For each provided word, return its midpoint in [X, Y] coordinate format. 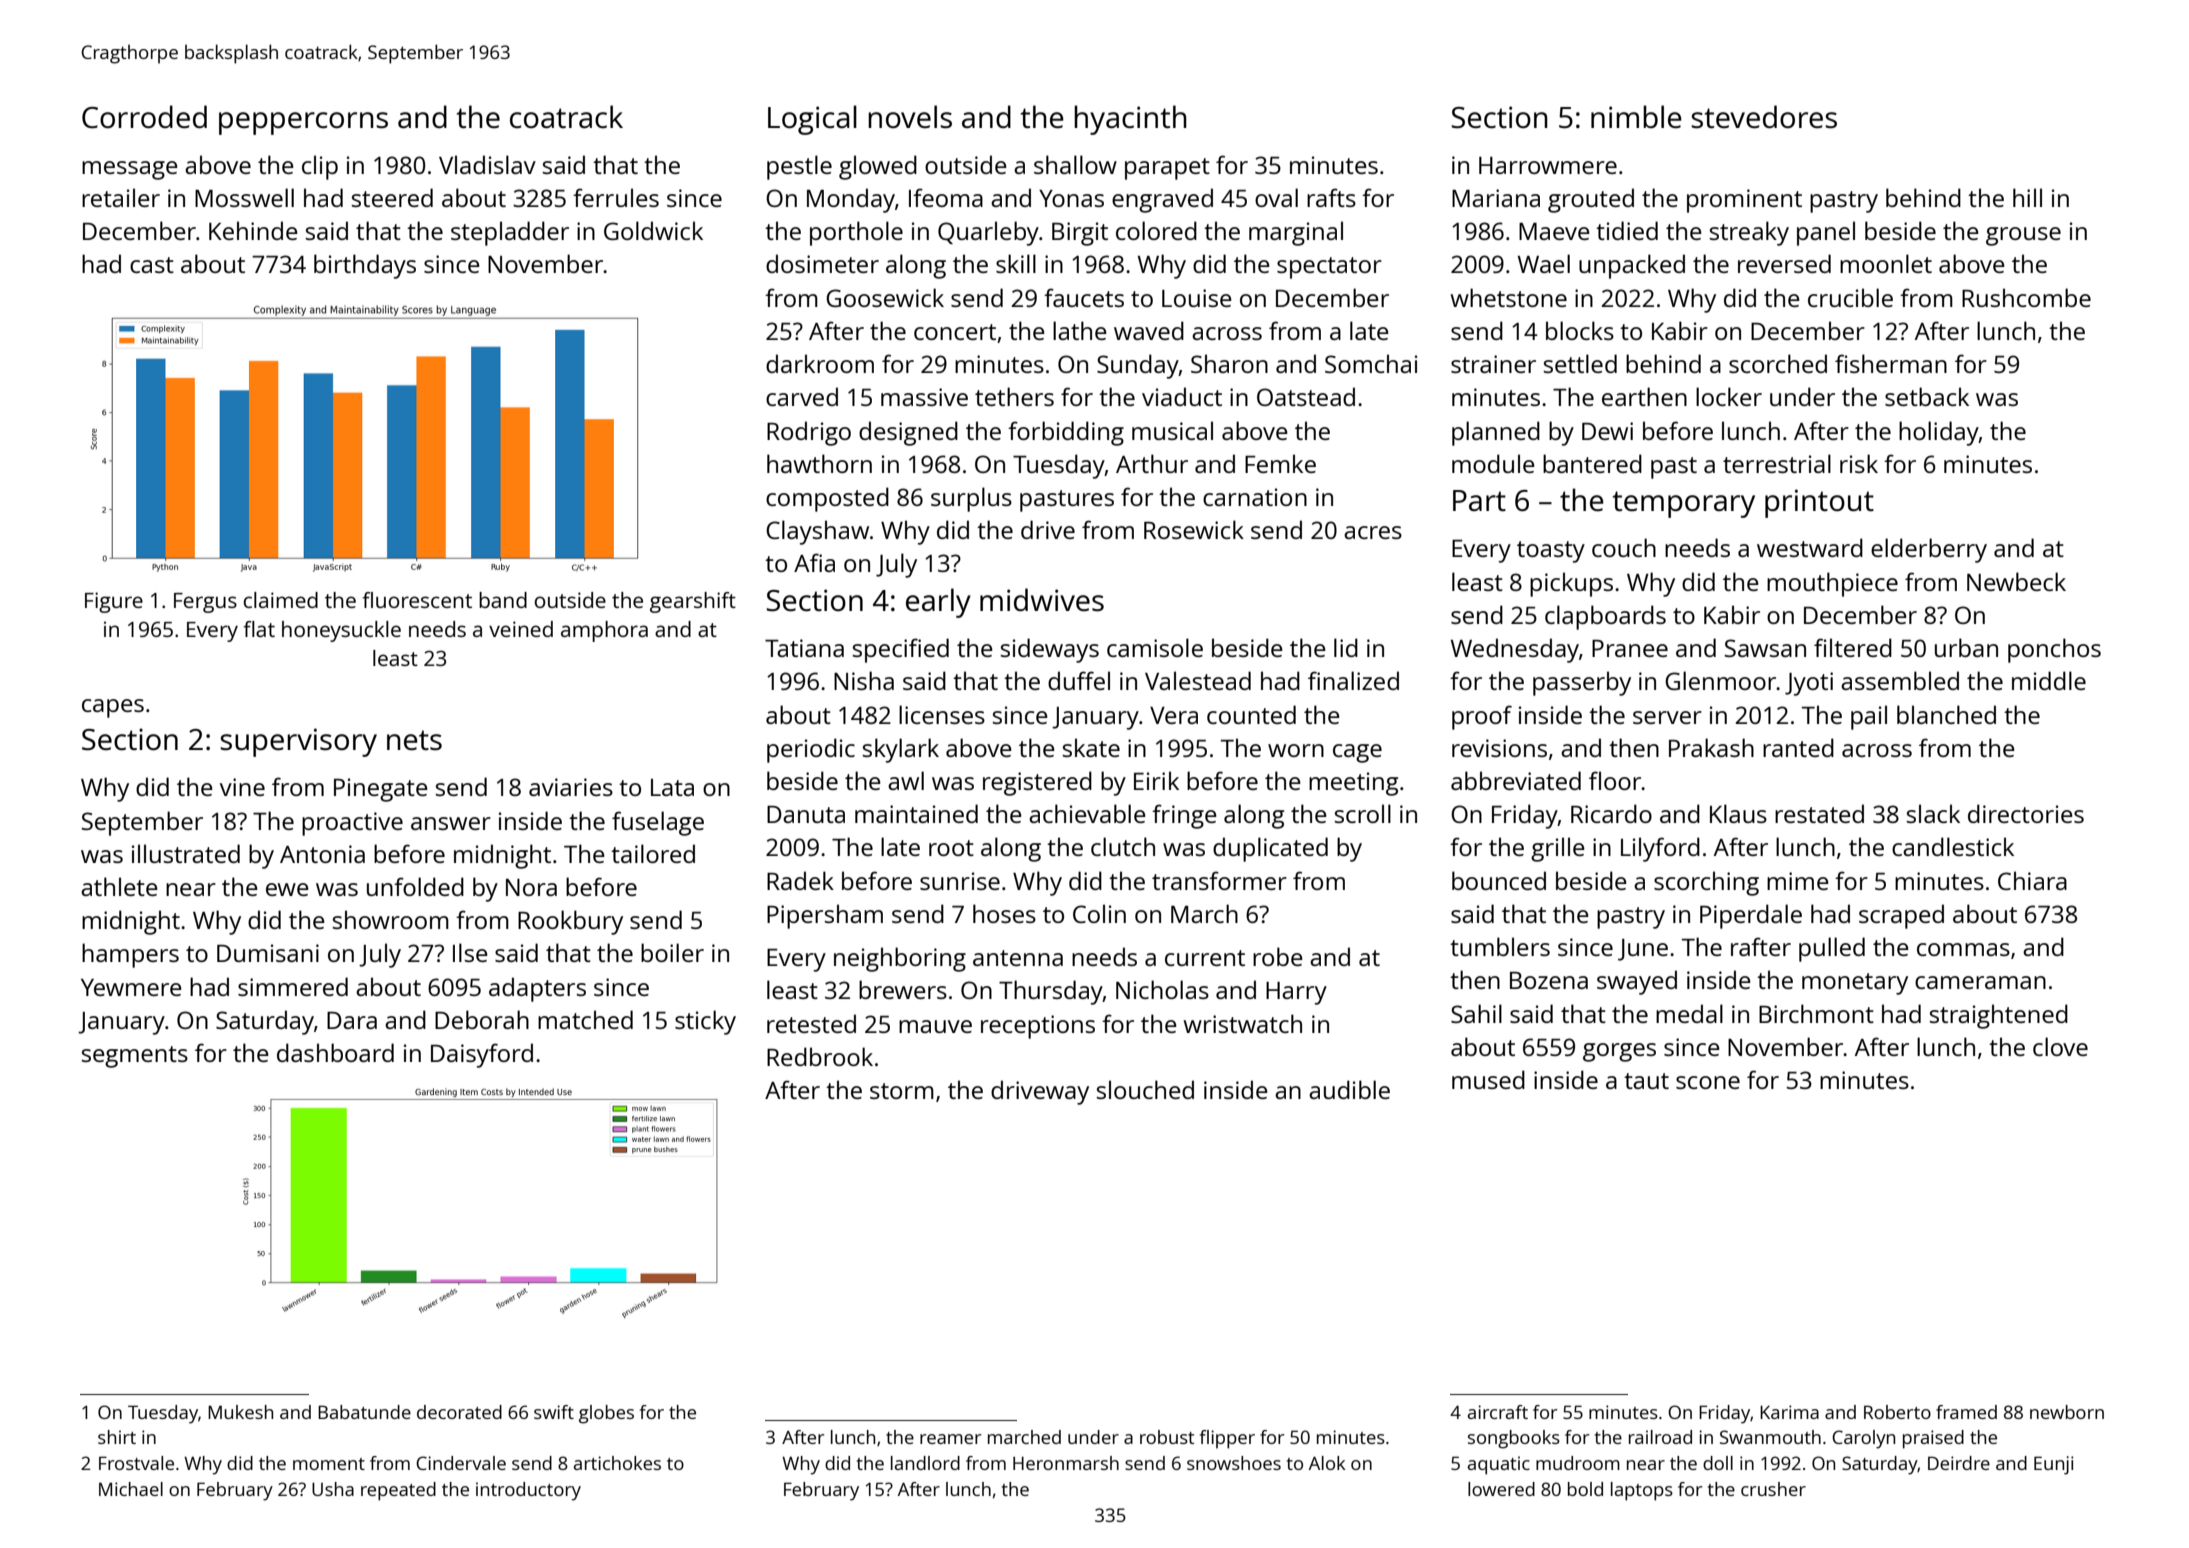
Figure [114, 602]
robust [1167, 1437]
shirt [117, 1437]
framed [1966, 1412]
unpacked [1632, 266]
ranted [1798, 747]
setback [1927, 396]
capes [113, 708]
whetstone [1508, 297]
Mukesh [240, 1412]
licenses [942, 714]
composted [827, 499]
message [130, 170]
